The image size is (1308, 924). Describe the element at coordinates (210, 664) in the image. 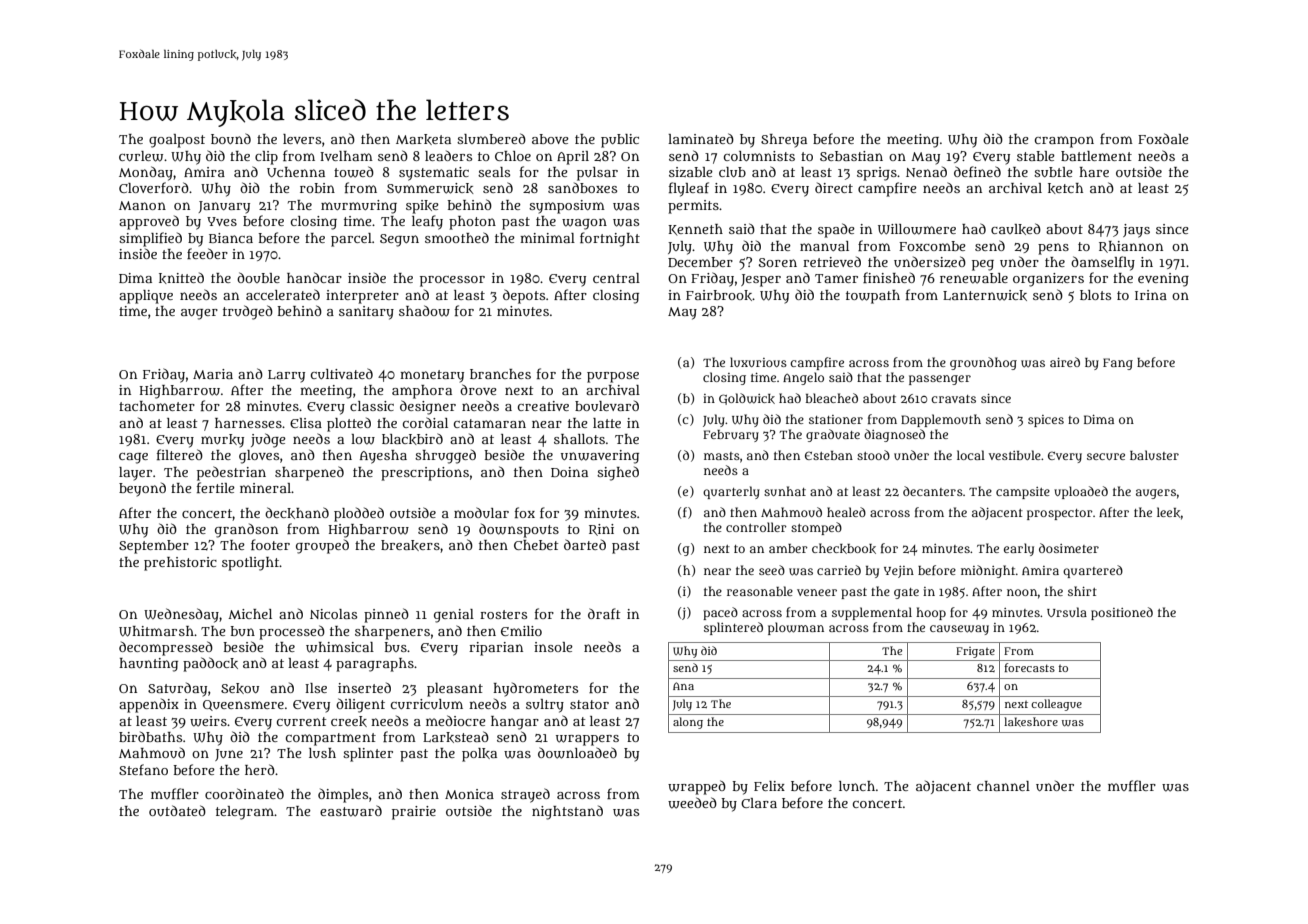

I see `paddock` at that location.
